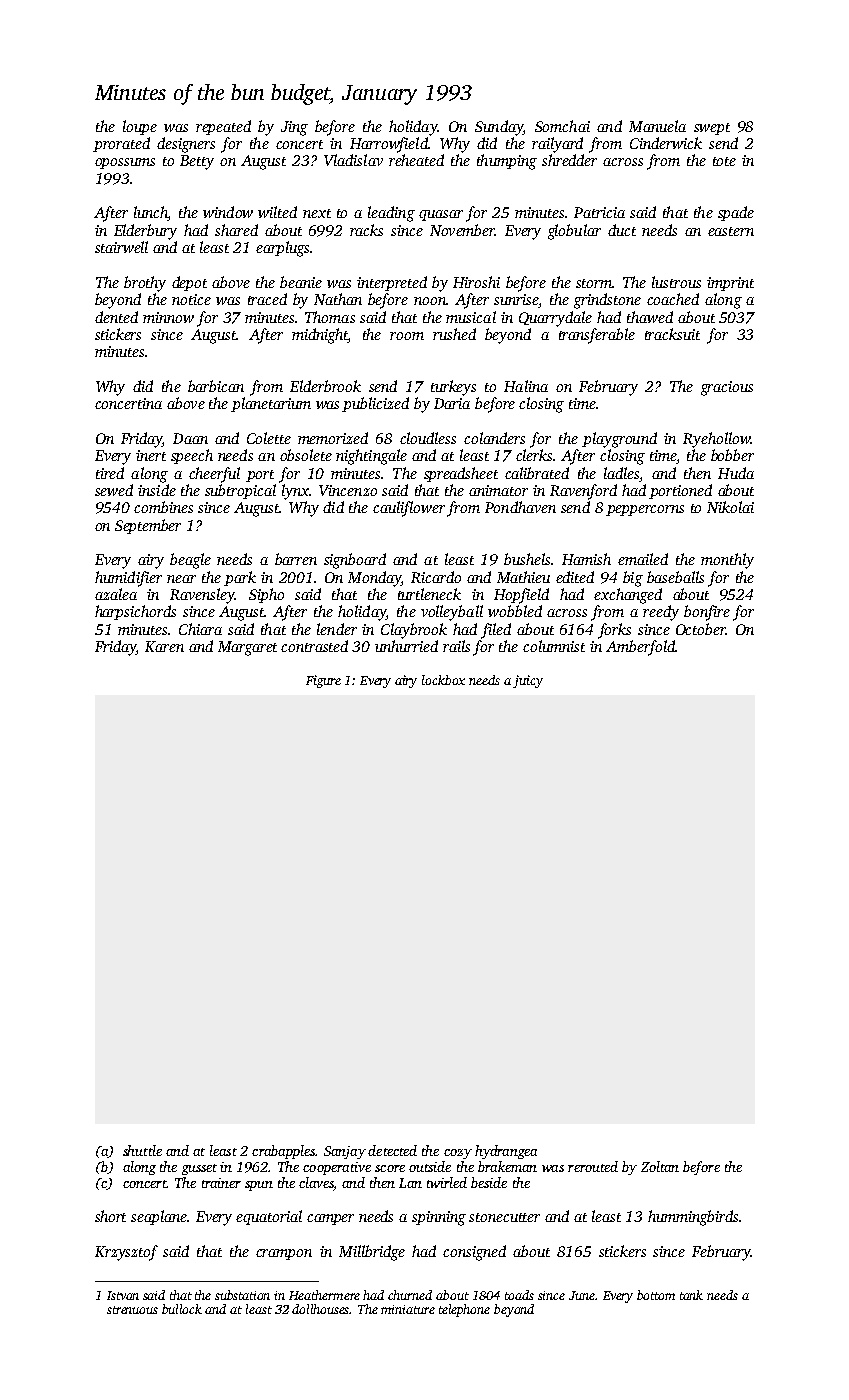  What do you see at coordinates (453, 388) in the screenshot?
I see `turkeys` at bounding box center [453, 388].
